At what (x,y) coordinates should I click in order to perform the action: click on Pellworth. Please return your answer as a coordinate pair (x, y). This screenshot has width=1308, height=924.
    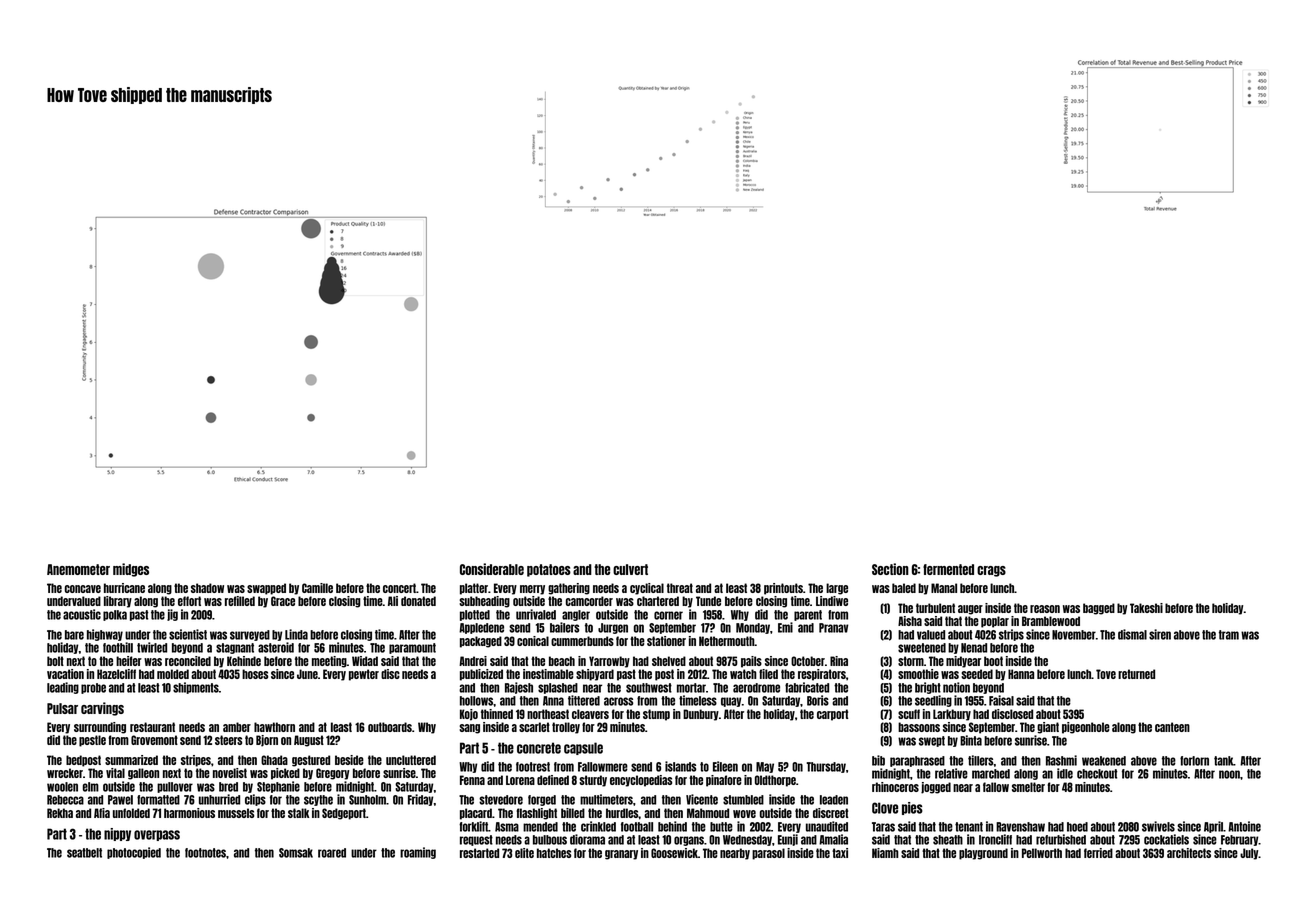
    Looking at the image, I should click on (1042, 853).
